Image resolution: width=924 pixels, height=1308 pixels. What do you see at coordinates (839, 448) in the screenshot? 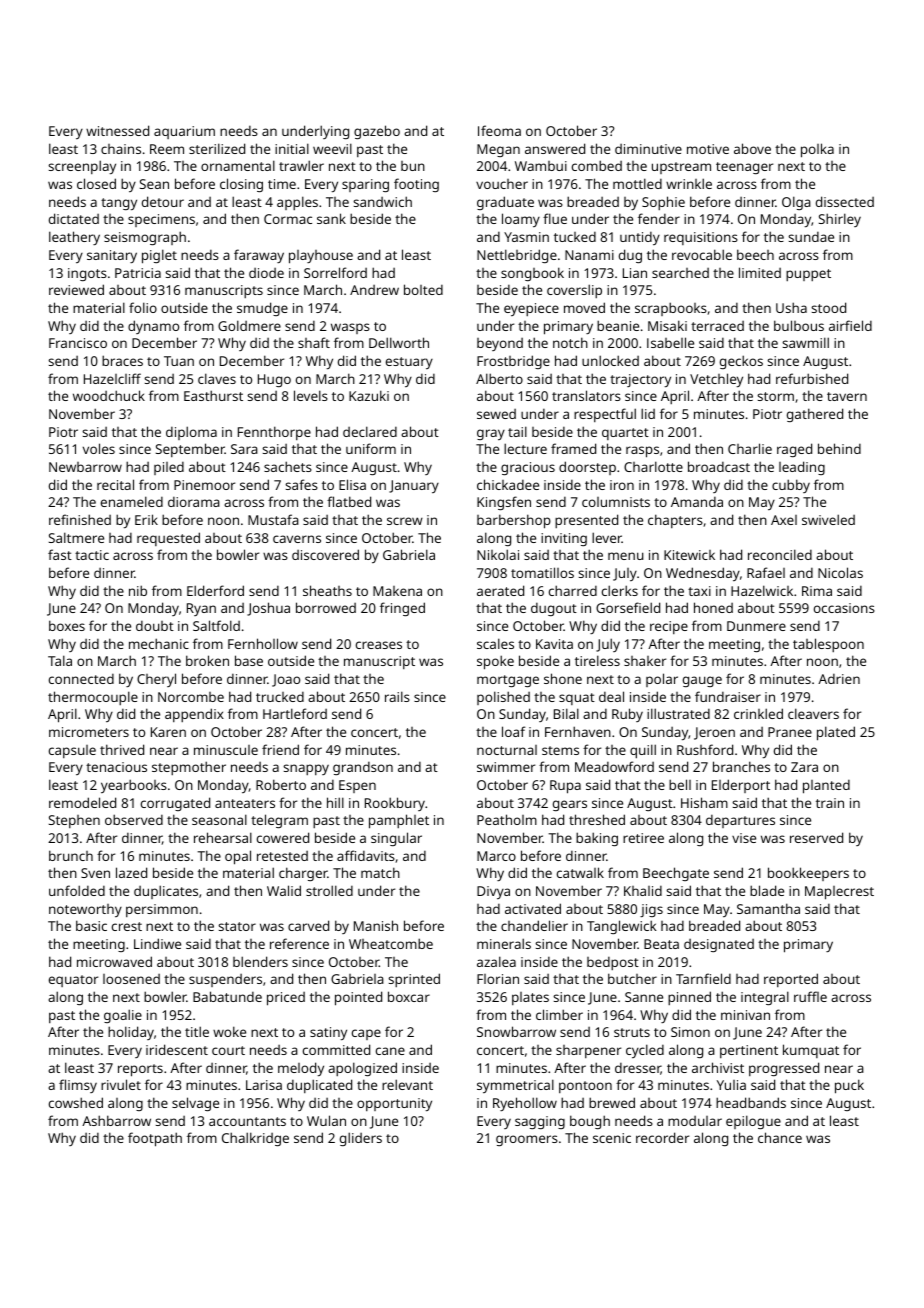
I see `behind` at bounding box center [839, 448].
